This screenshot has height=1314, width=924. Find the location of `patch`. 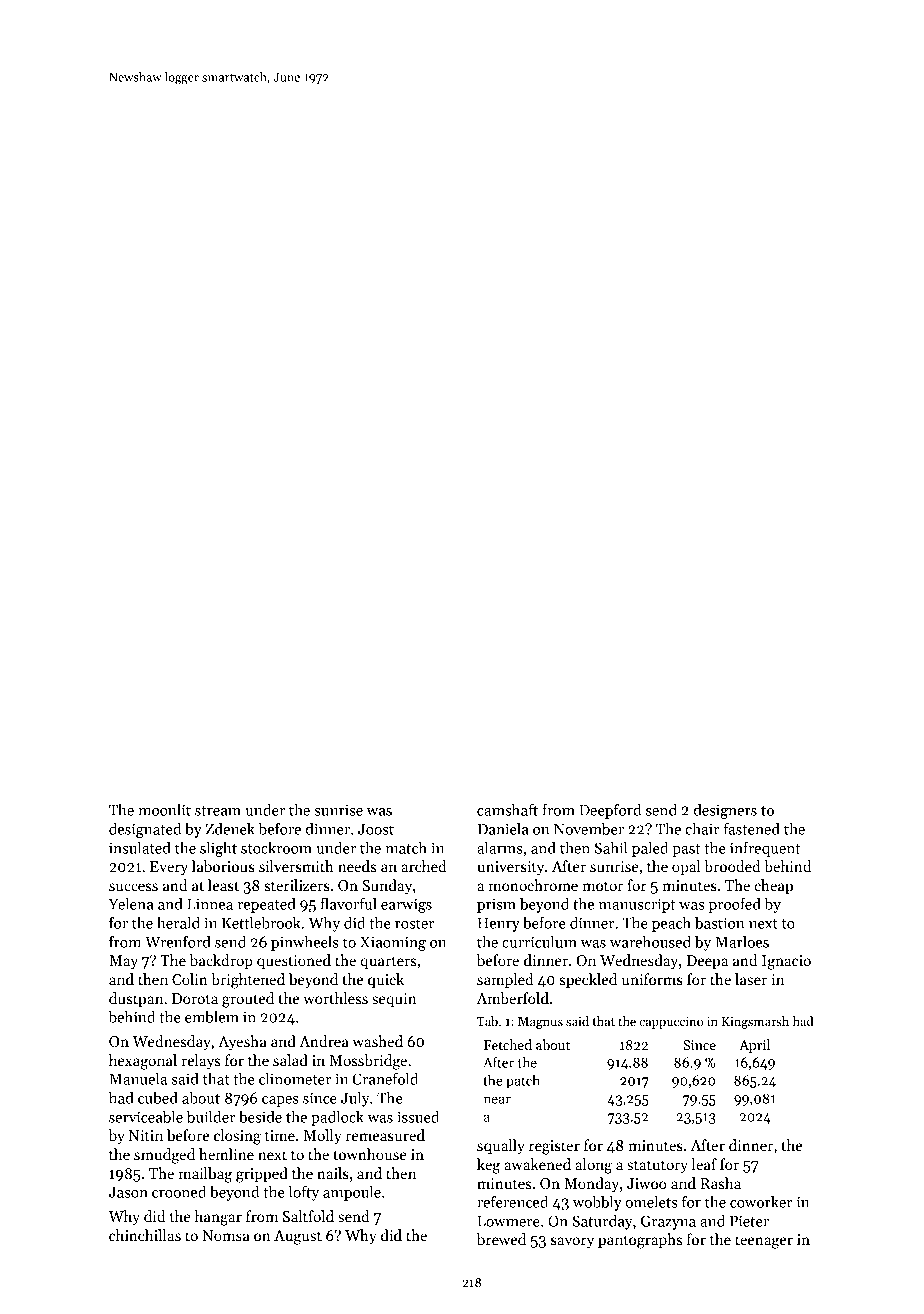

patch is located at coordinates (523, 1082).
